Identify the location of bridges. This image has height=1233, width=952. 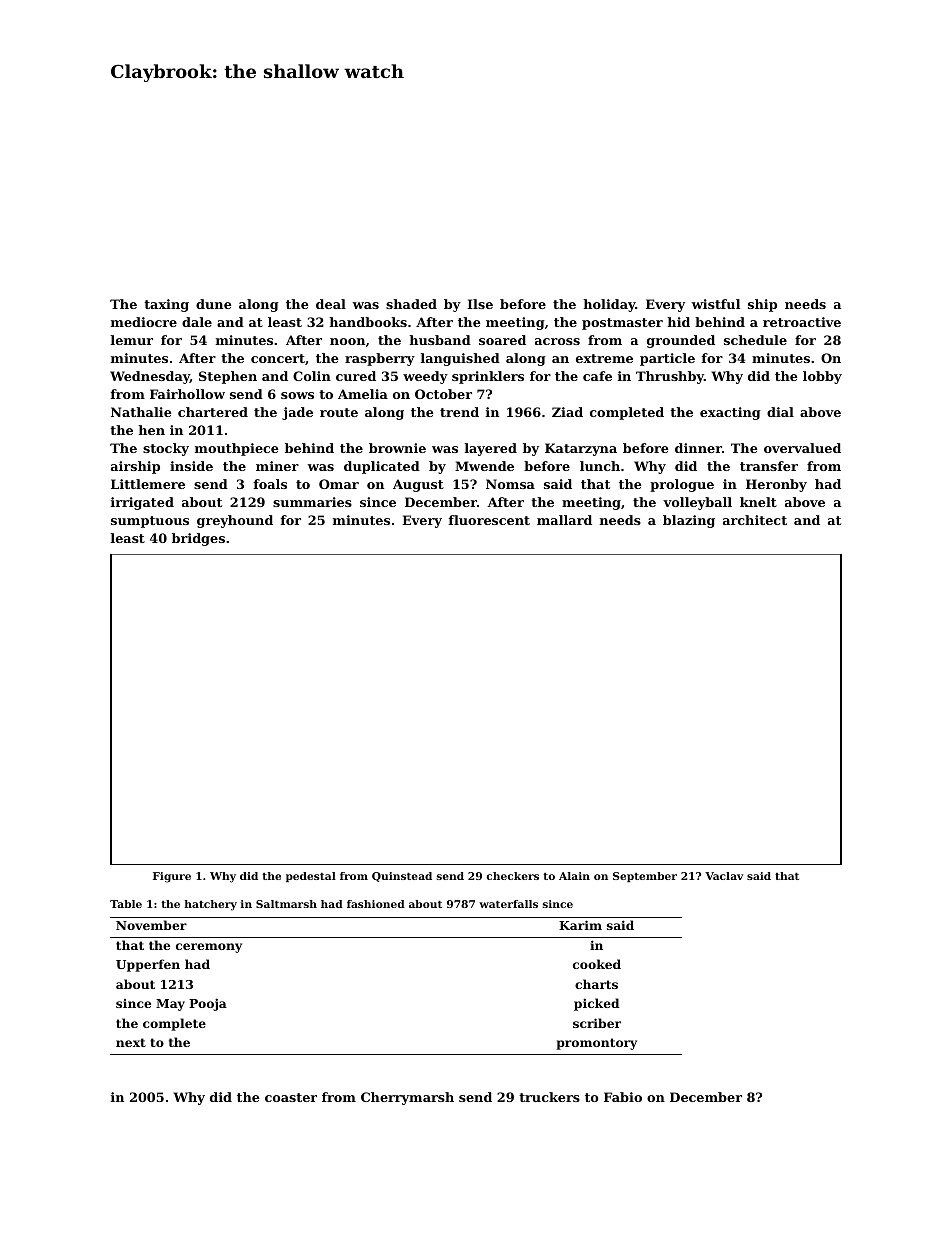
(198, 539).
